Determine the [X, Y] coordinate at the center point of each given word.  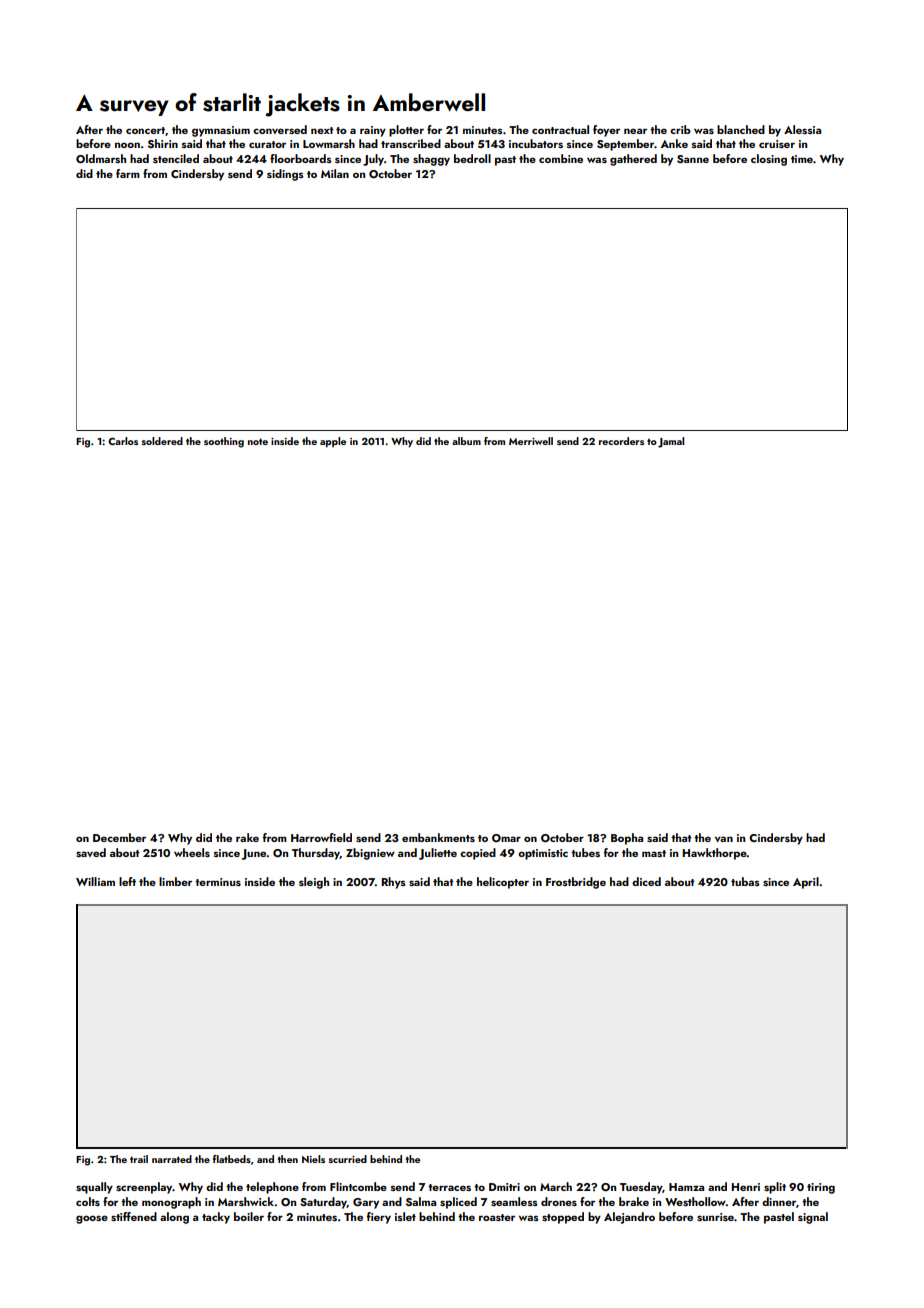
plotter [406, 131]
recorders [621, 441]
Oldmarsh [101, 158]
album [466, 441]
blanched [741, 129]
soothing [224, 442]
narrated [172, 1159]
